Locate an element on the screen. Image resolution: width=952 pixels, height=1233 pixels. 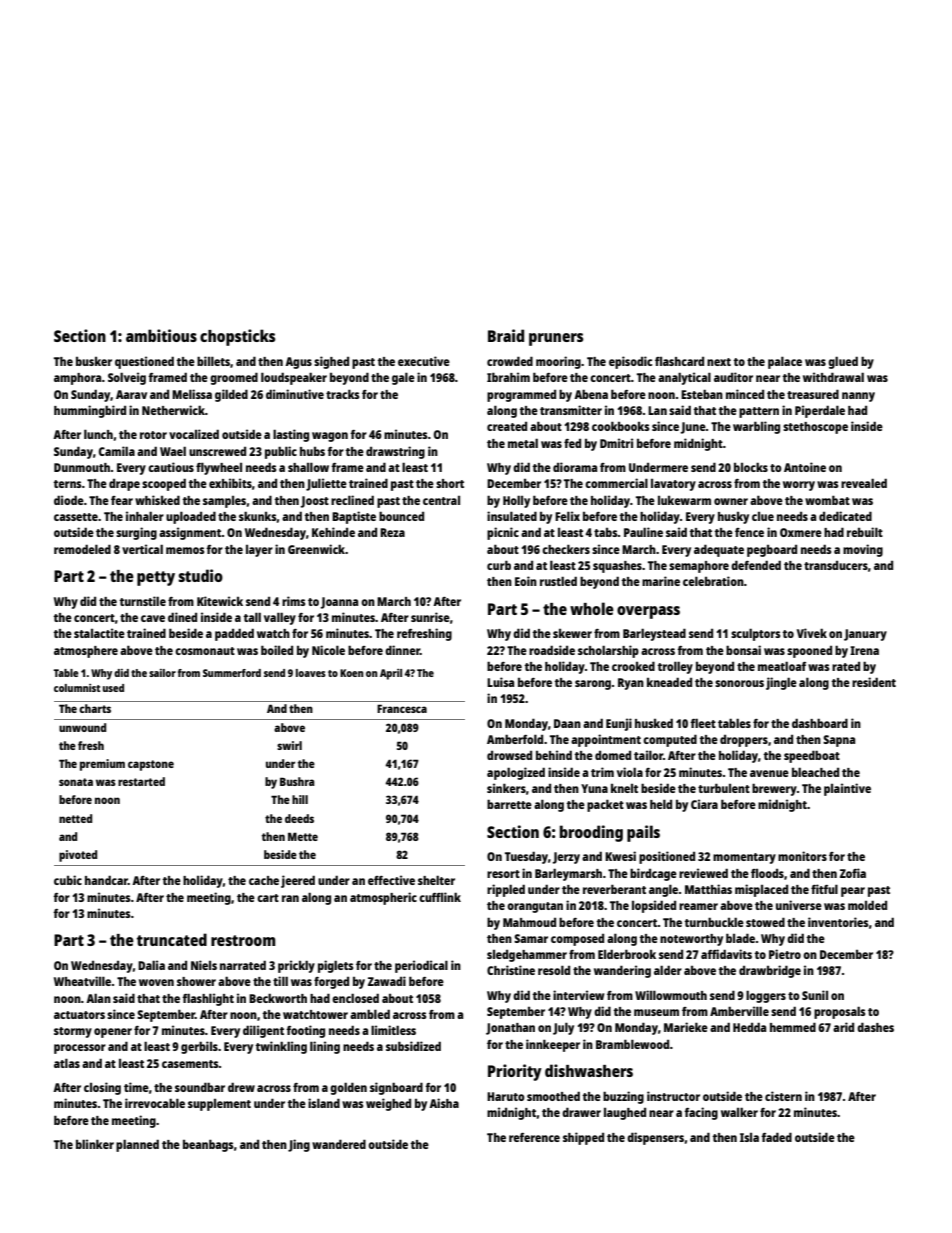
turbulent is located at coordinates (724, 788).
